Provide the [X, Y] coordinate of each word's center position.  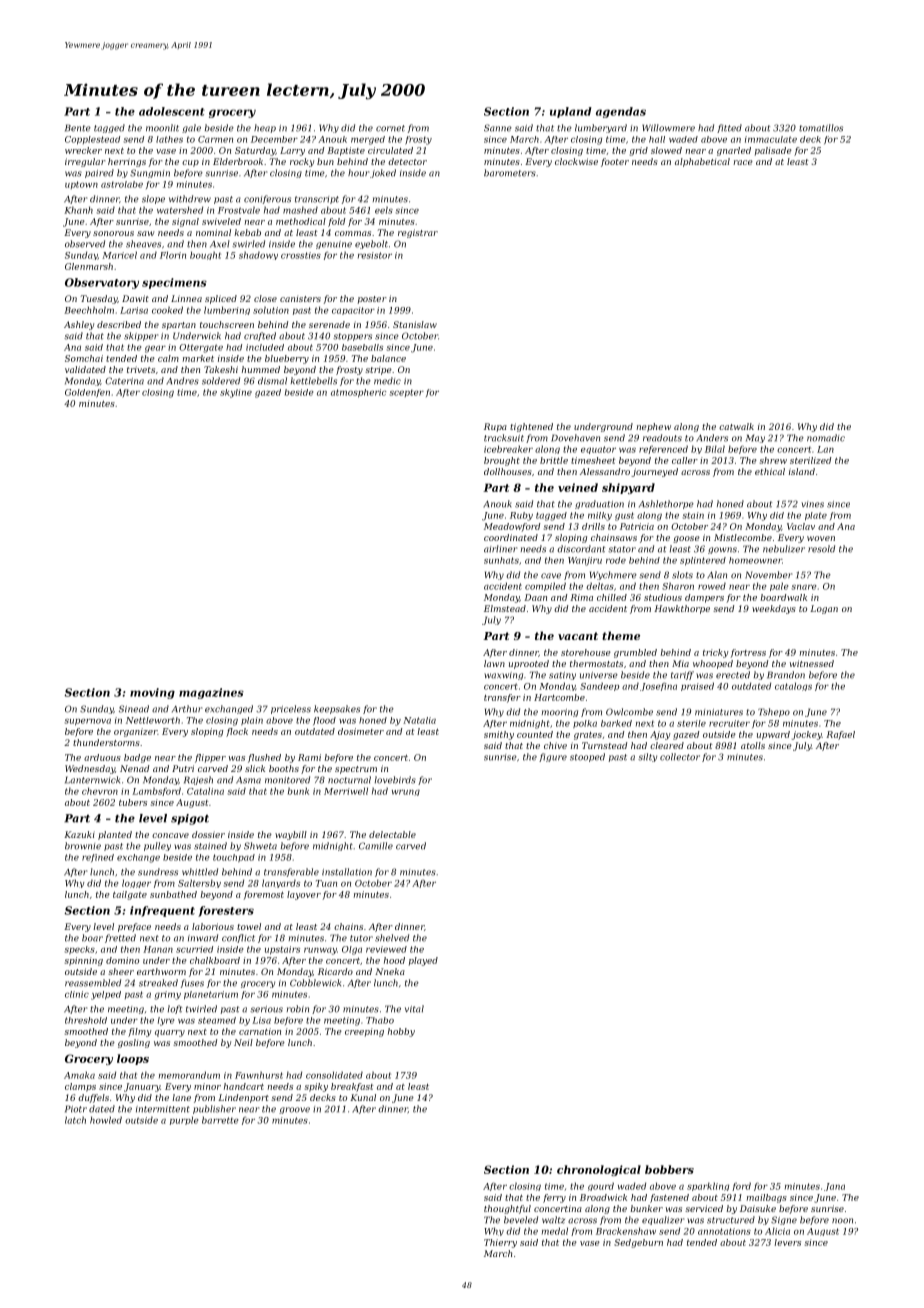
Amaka [79, 1075]
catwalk [736, 426]
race [743, 162]
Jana [834, 1187]
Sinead [134, 709]
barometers [510, 173]
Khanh [78, 210]
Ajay [660, 735]
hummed [261, 369]
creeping [364, 1032]
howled [106, 1120]
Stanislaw [415, 324]
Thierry [500, 1243]
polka [585, 724]
